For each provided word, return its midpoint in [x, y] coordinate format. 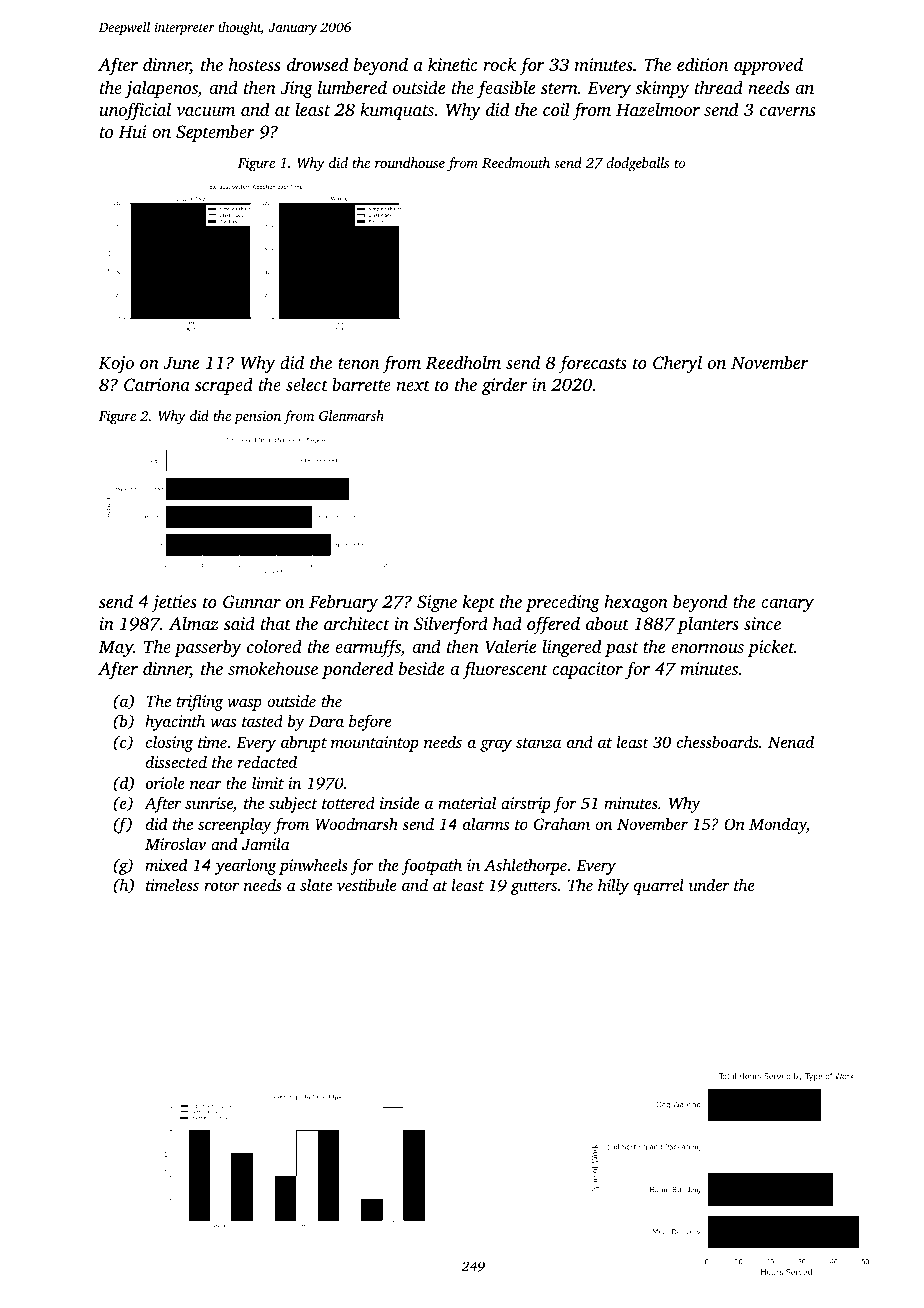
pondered [357, 670]
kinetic [453, 64]
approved [768, 66]
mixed [166, 864]
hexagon [636, 603]
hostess [254, 64]
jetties [174, 603]
